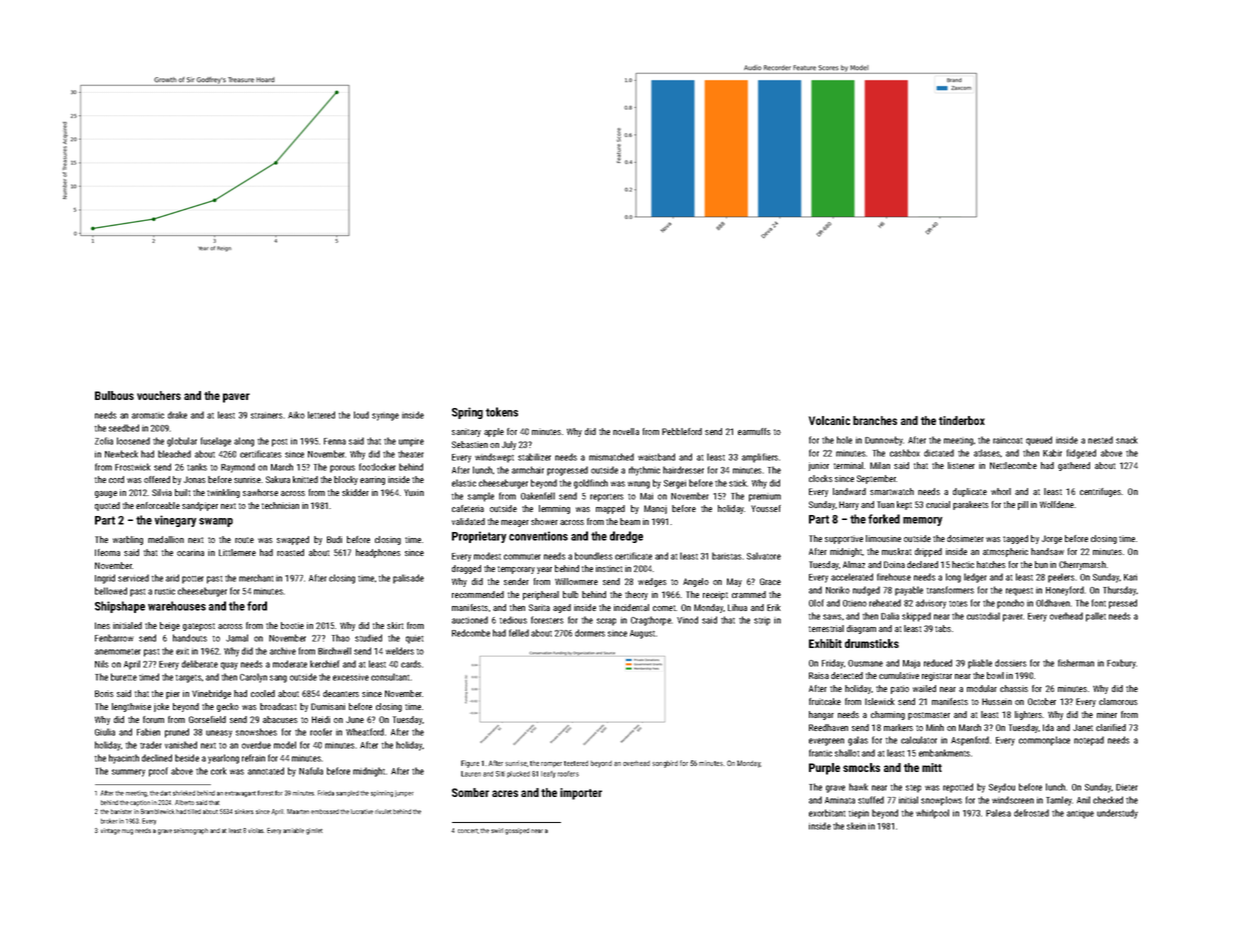 This document has width=1233, height=952. What do you see at coordinates (764, 556) in the document?
I see `Salvatore` at bounding box center [764, 556].
